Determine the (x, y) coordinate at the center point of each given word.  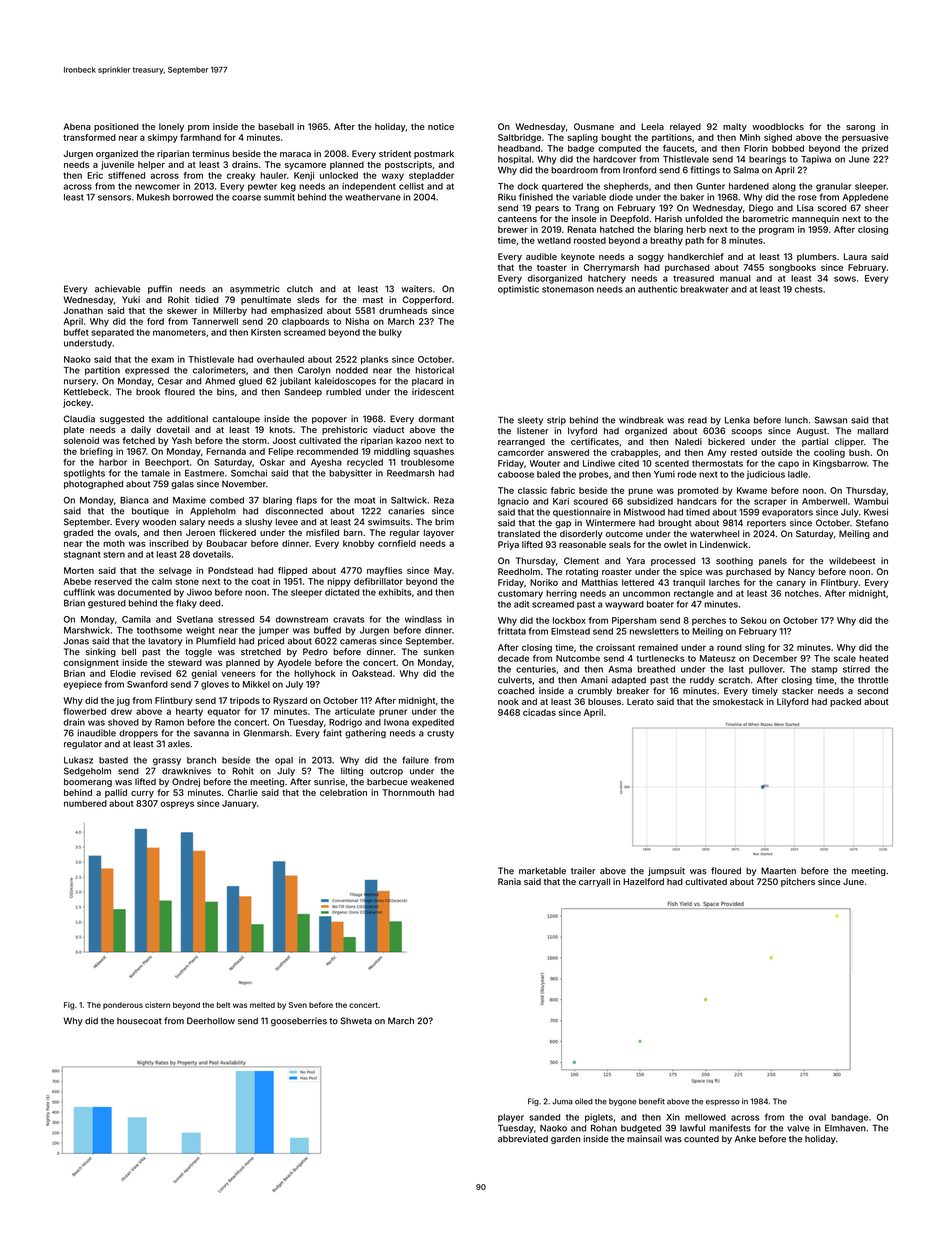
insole (584, 218)
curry (142, 794)
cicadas (539, 712)
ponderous (123, 1005)
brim (444, 521)
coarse (246, 198)
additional (187, 419)
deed (209, 603)
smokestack (738, 701)
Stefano (872, 523)
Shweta (356, 1021)
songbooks (792, 268)
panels (773, 562)
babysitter (350, 474)
